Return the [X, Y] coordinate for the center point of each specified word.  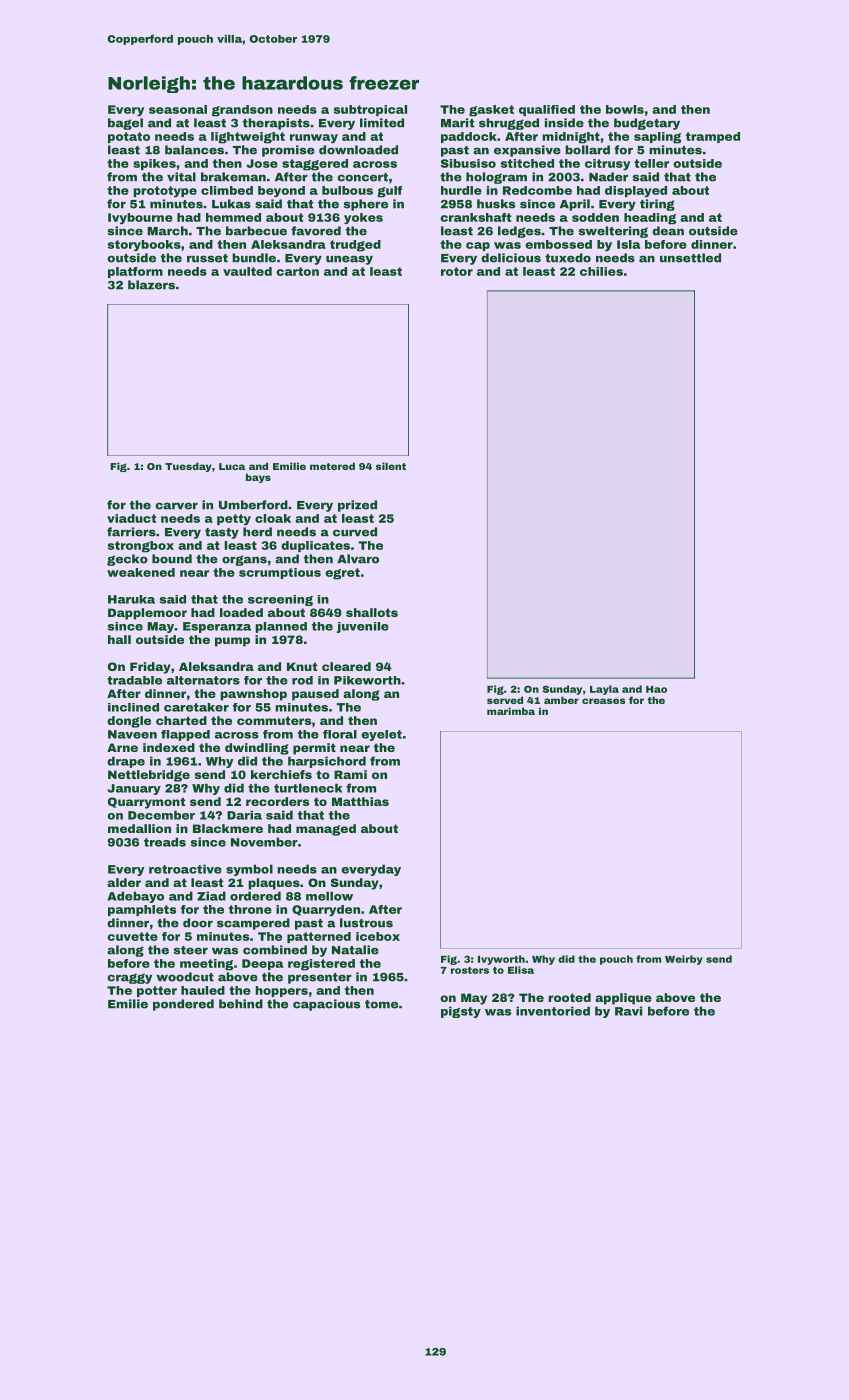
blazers [151, 285]
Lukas [231, 204]
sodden [595, 217]
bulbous [347, 190]
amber [561, 700]
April [575, 205]
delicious [511, 258]
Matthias [360, 801]
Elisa [521, 970]
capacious [326, 1005]
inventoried [553, 1011]
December [161, 815]
